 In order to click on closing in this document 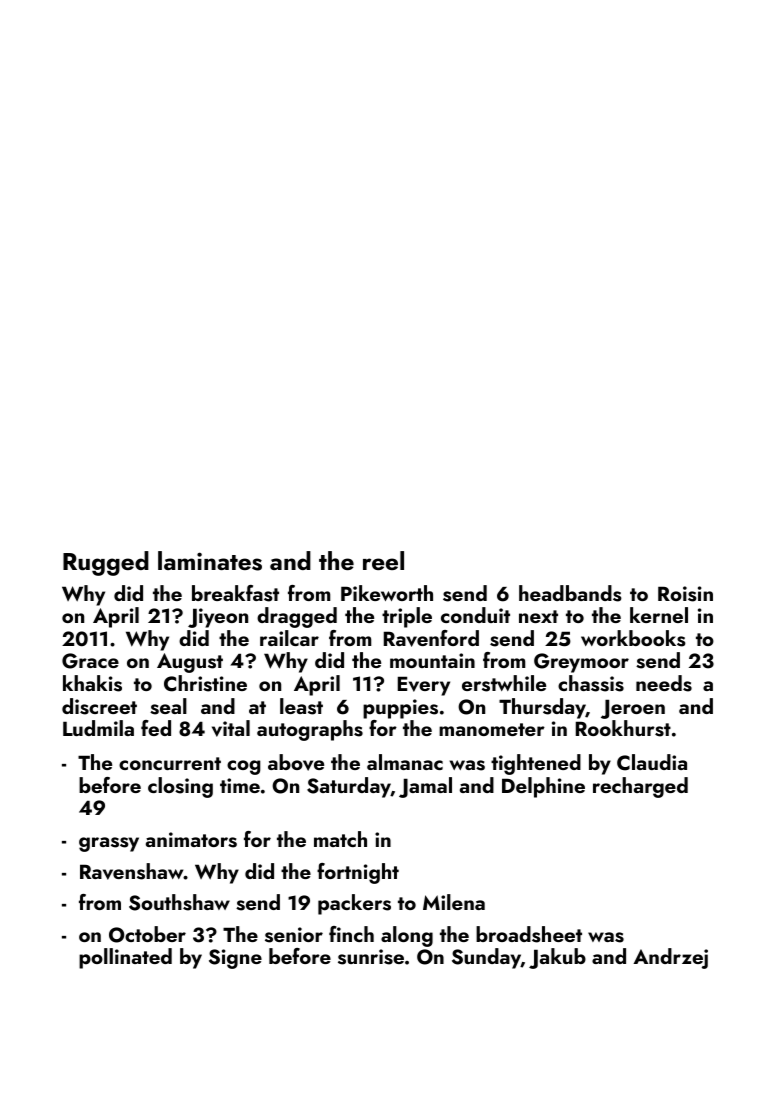, I will do `click(180, 787)`.
